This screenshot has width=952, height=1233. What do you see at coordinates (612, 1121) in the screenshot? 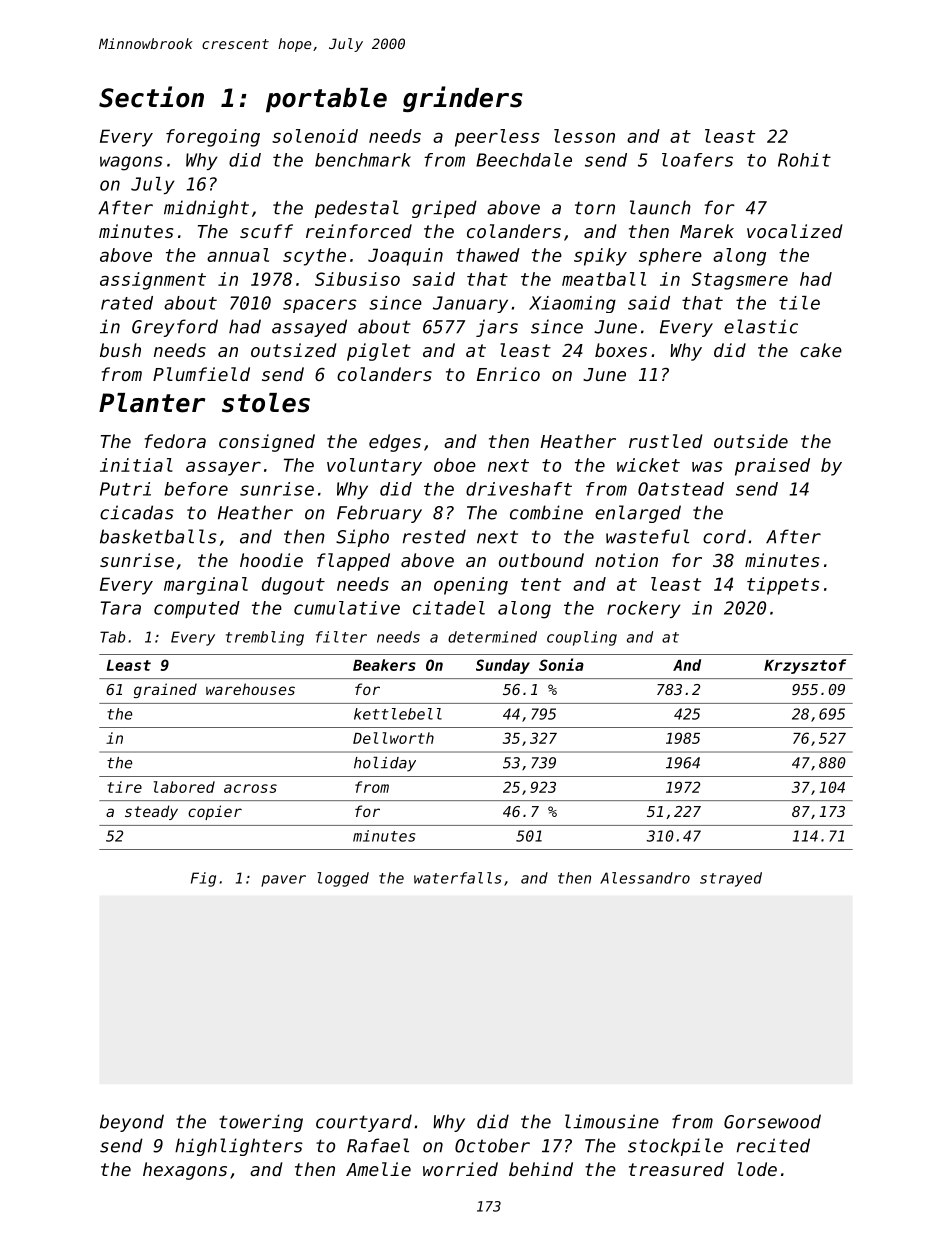
I see `limousine` at bounding box center [612, 1121].
